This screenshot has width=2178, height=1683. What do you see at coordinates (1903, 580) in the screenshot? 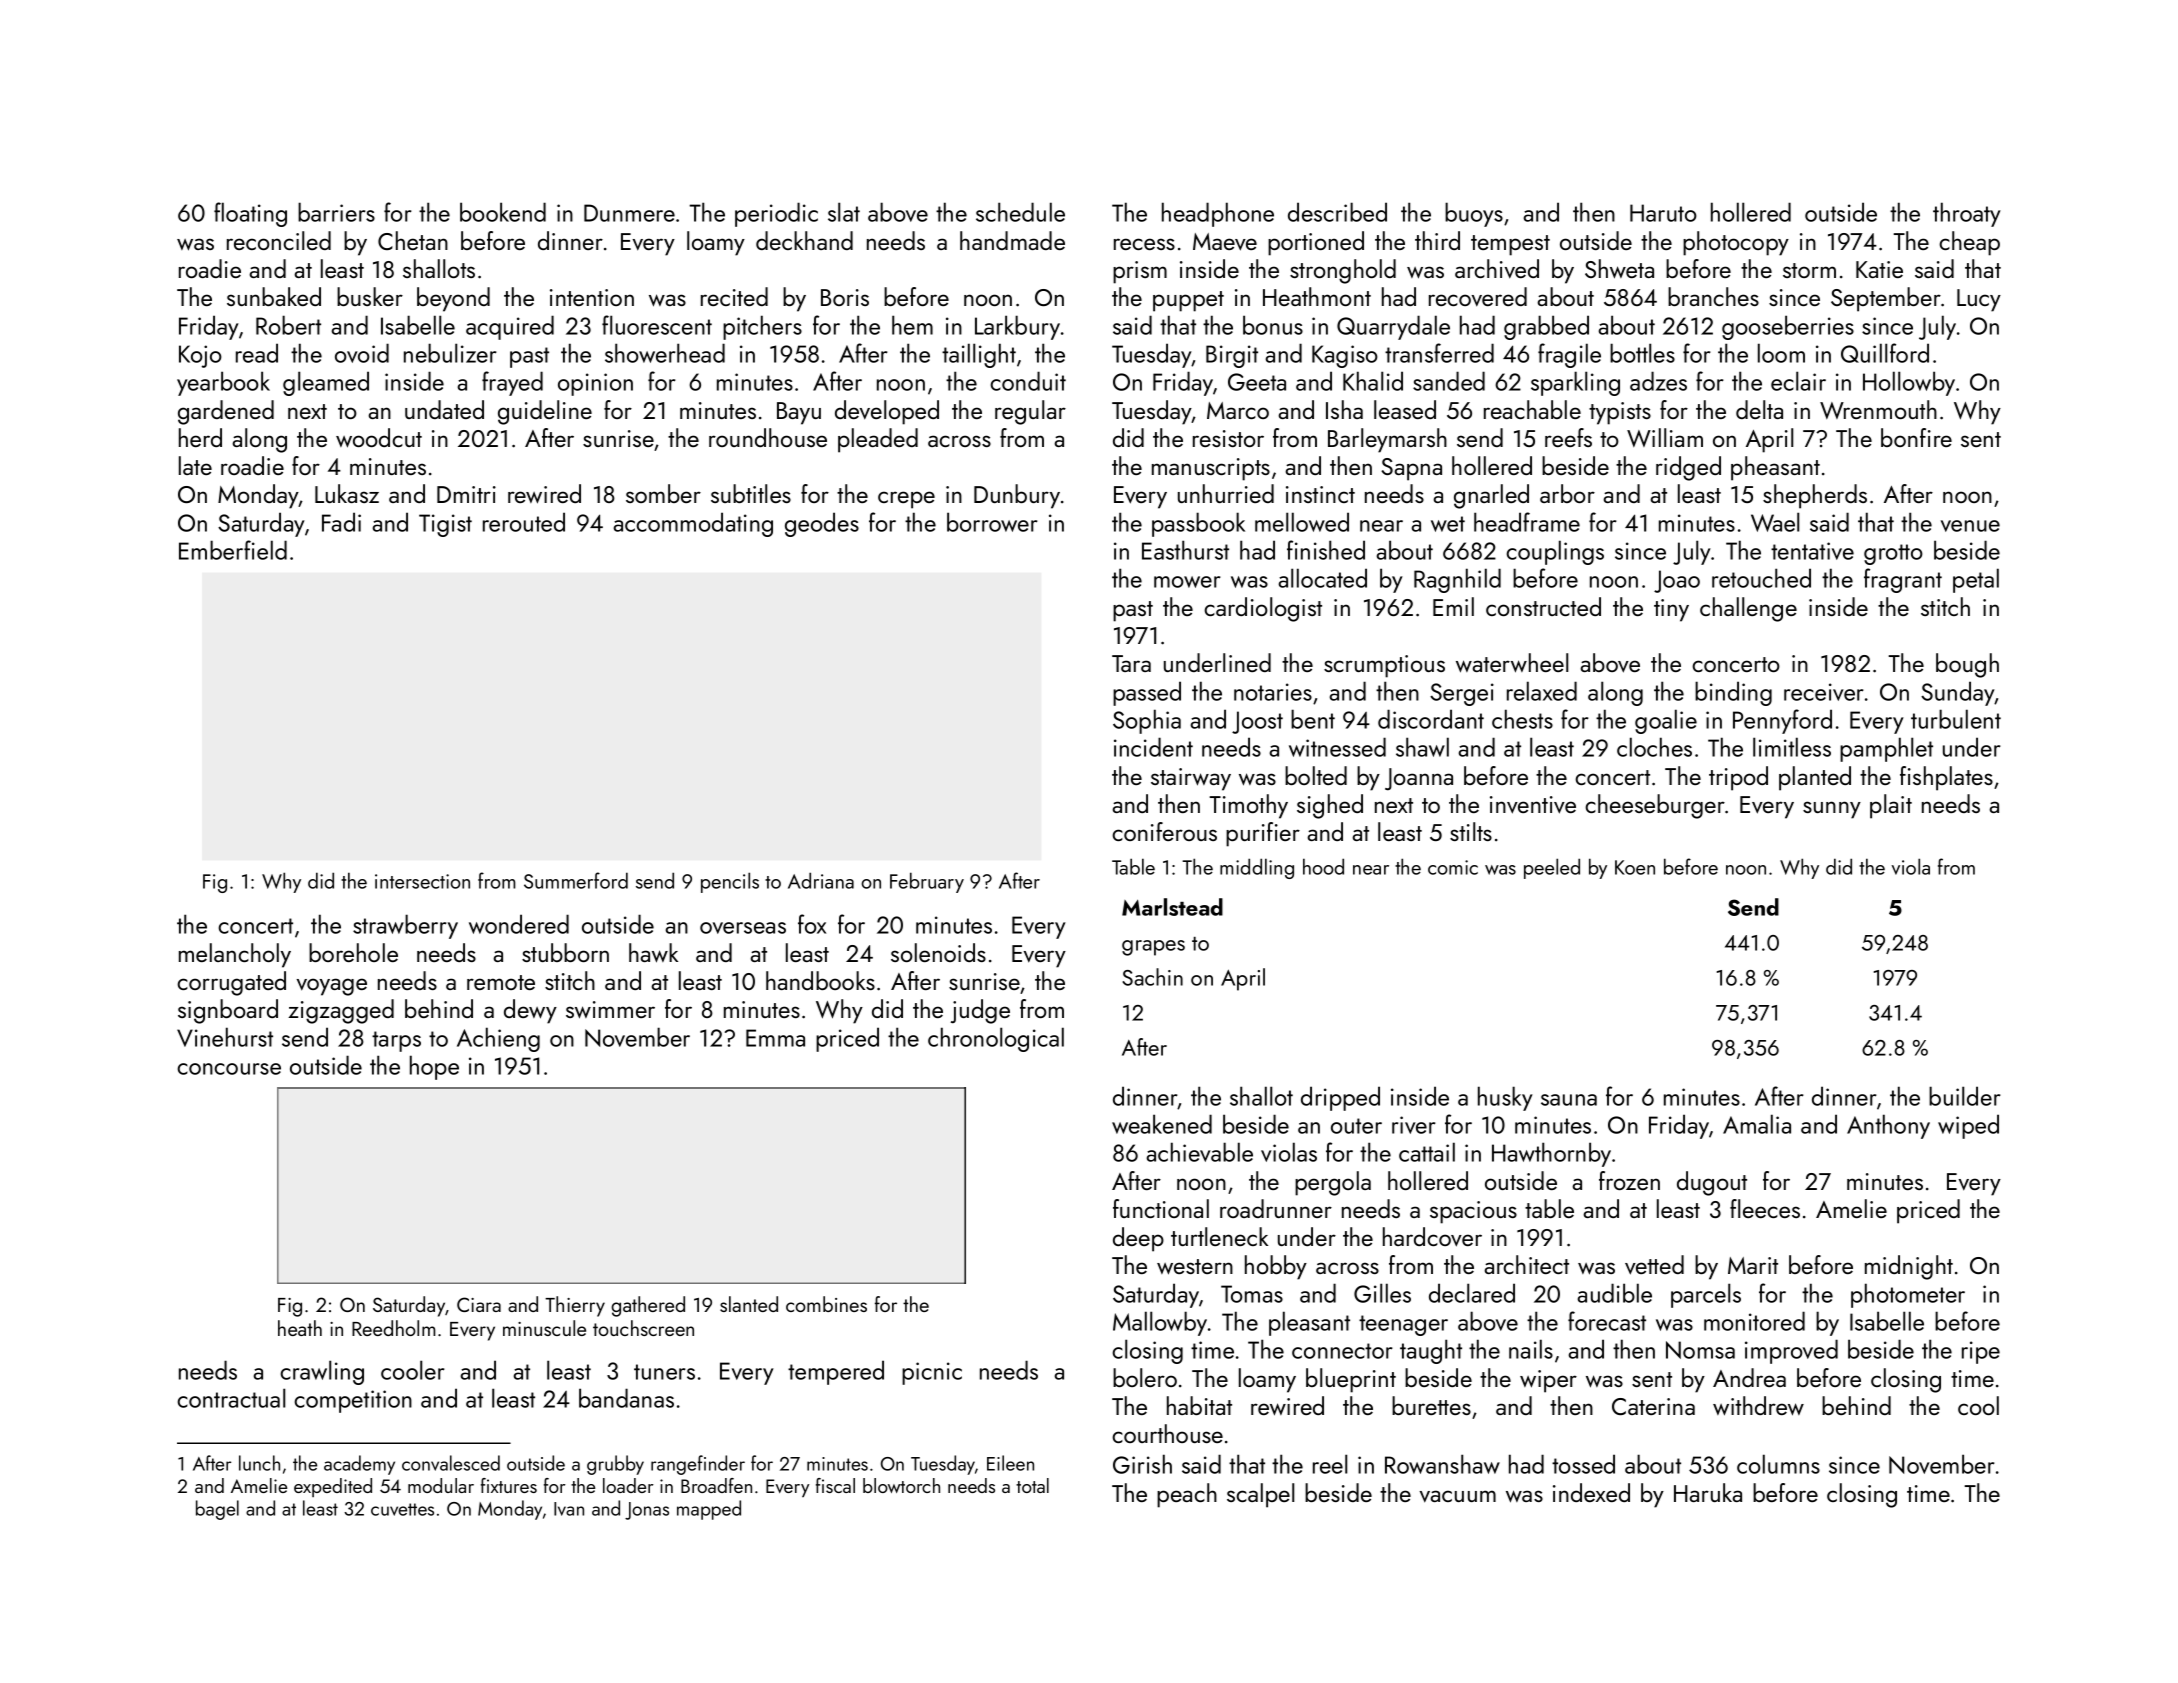
I see `fragrant` at bounding box center [1903, 580].
